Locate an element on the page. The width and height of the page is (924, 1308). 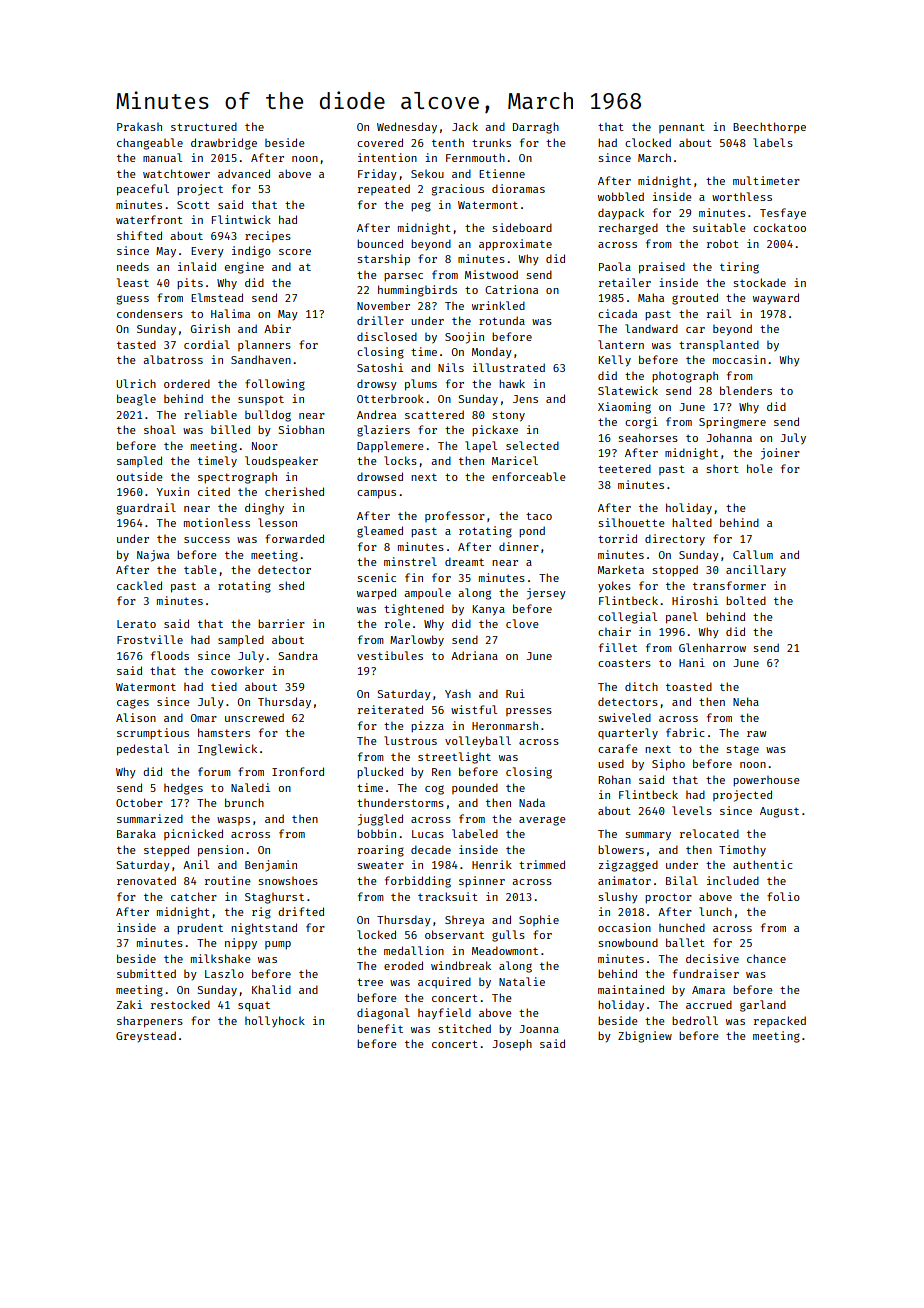
structured is located at coordinates (204, 126).
